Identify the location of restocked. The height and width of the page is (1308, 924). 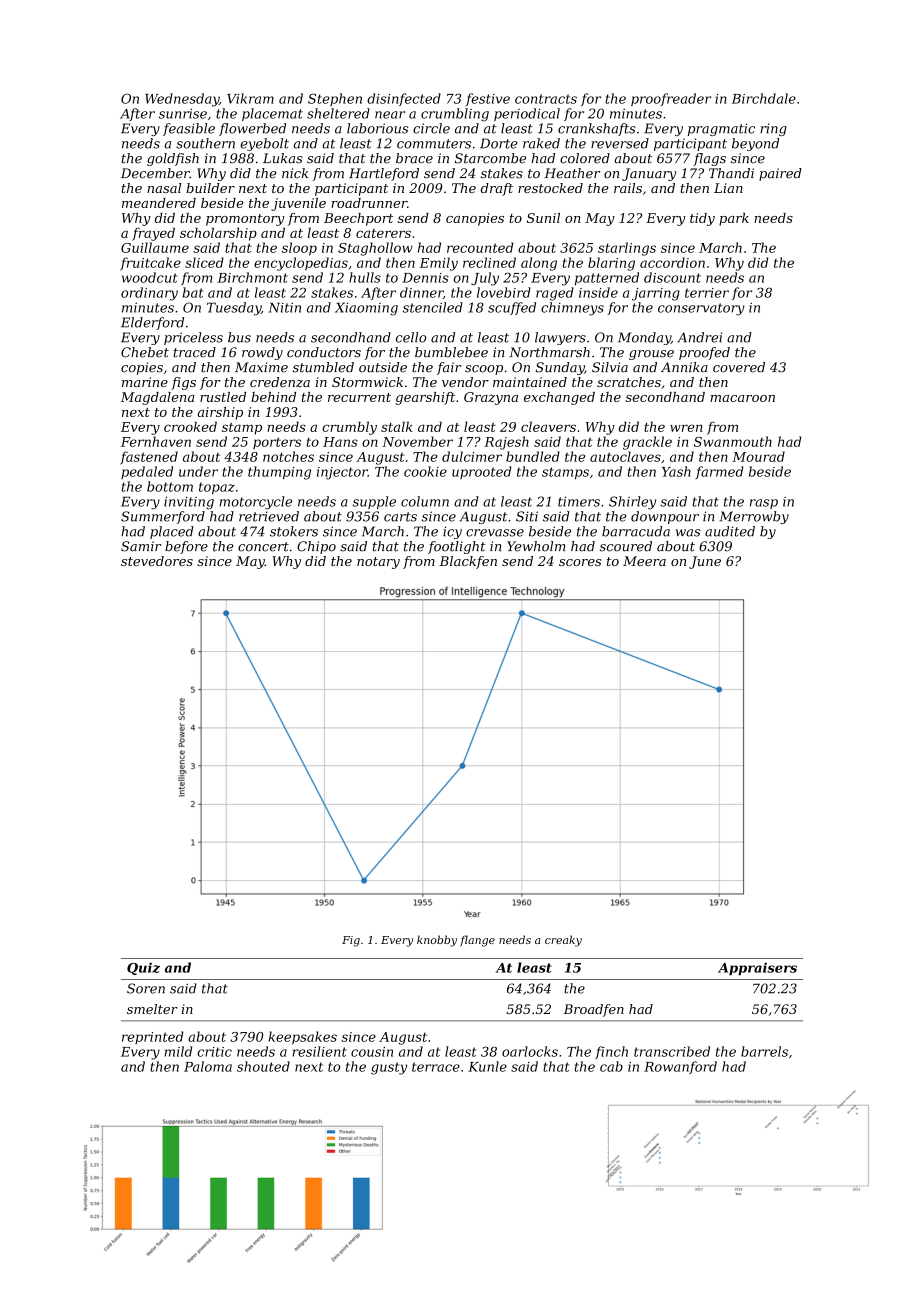
(550, 188).
